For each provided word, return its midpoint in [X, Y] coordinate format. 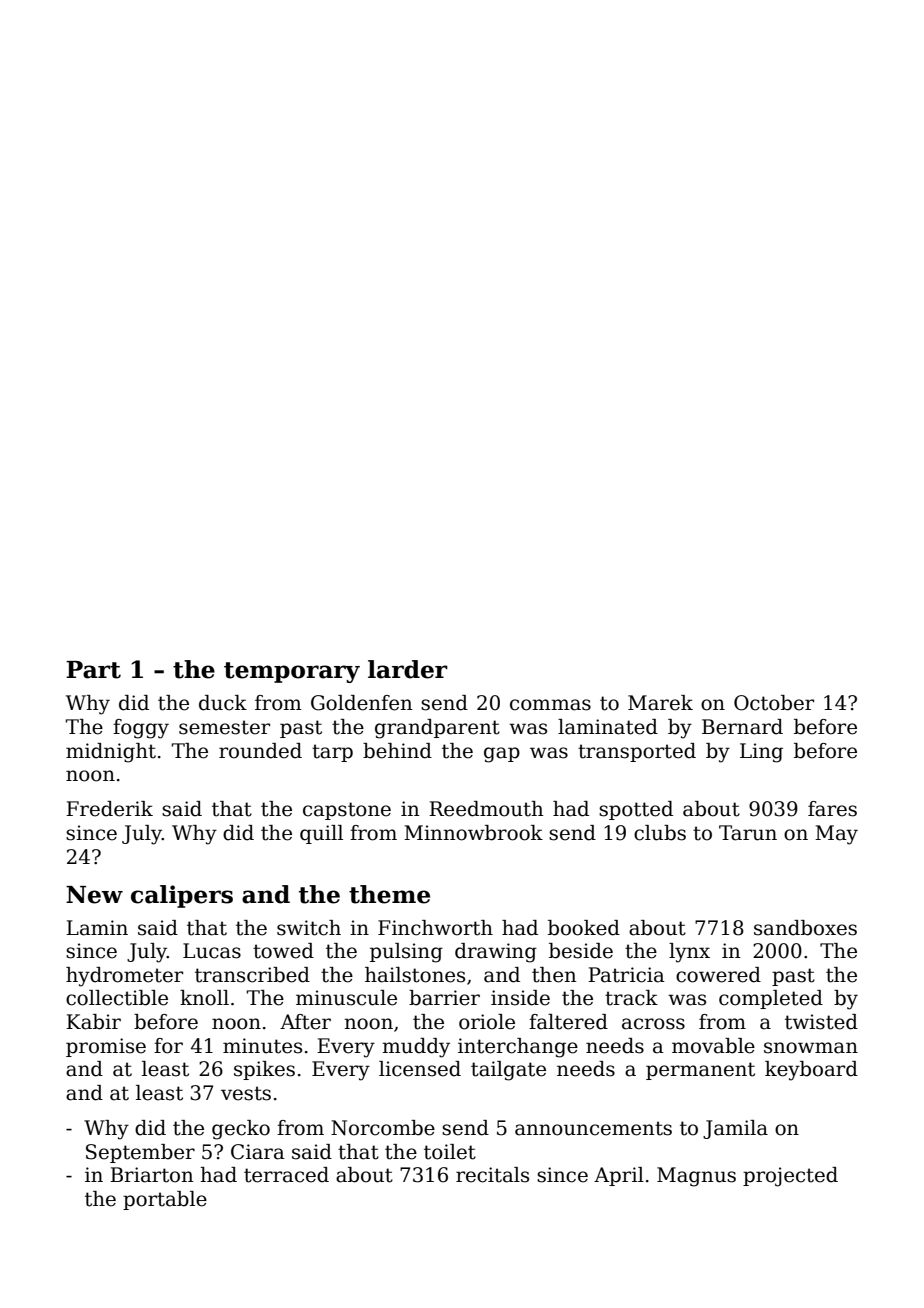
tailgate [508, 1071]
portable [165, 1200]
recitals [492, 1175]
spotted [636, 810]
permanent [700, 1071]
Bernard [742, 727]
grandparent [437, 729]
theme [389, 894]
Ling [761, 753]
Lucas [212, 951]
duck [223, 703]
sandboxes [805, 928]
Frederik [109, 809]
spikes [264, 1070]
